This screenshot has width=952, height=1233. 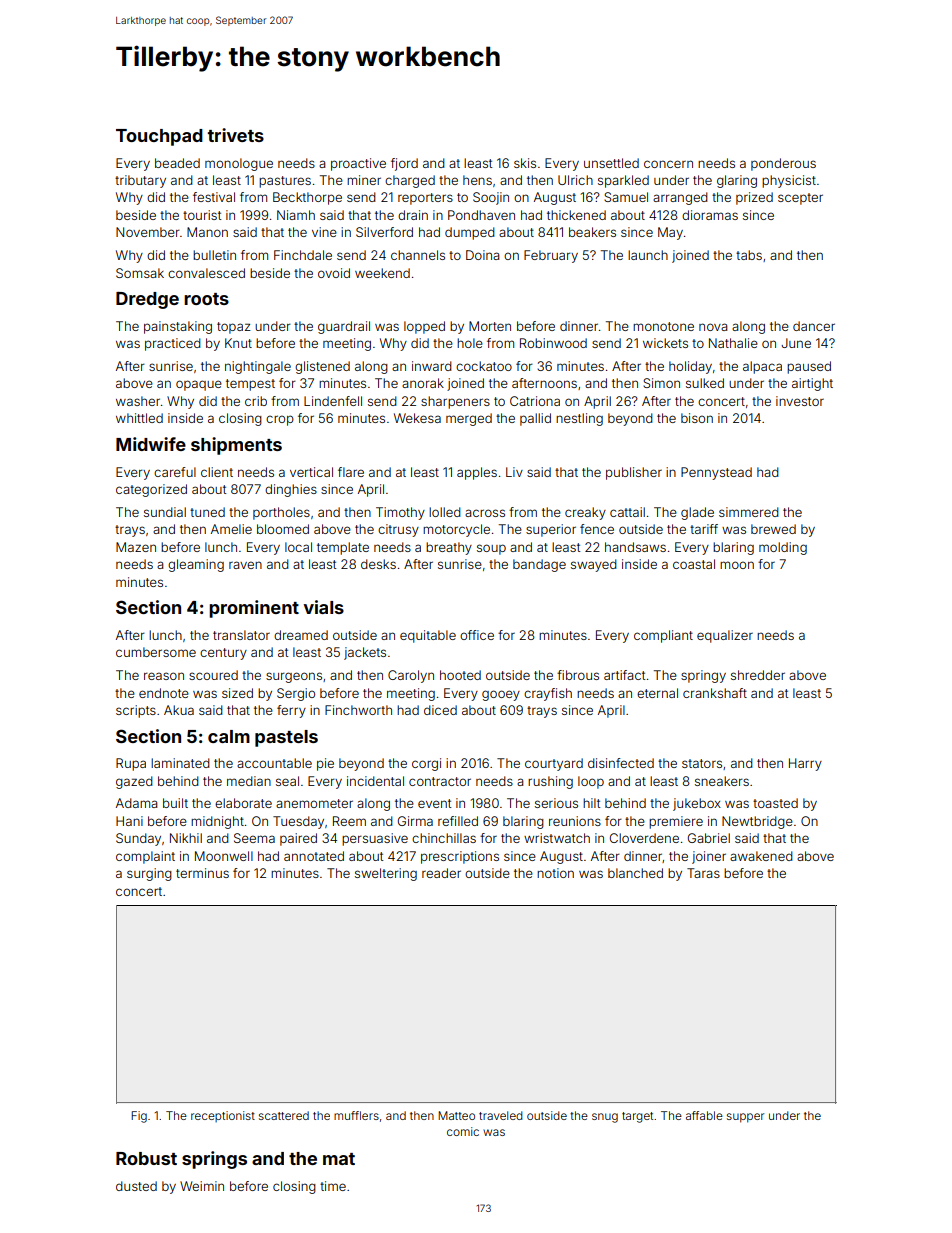 What do you see at coordinates (809, 367) in the screenshot?
I see `paused` at bounding box center [809, 367].
